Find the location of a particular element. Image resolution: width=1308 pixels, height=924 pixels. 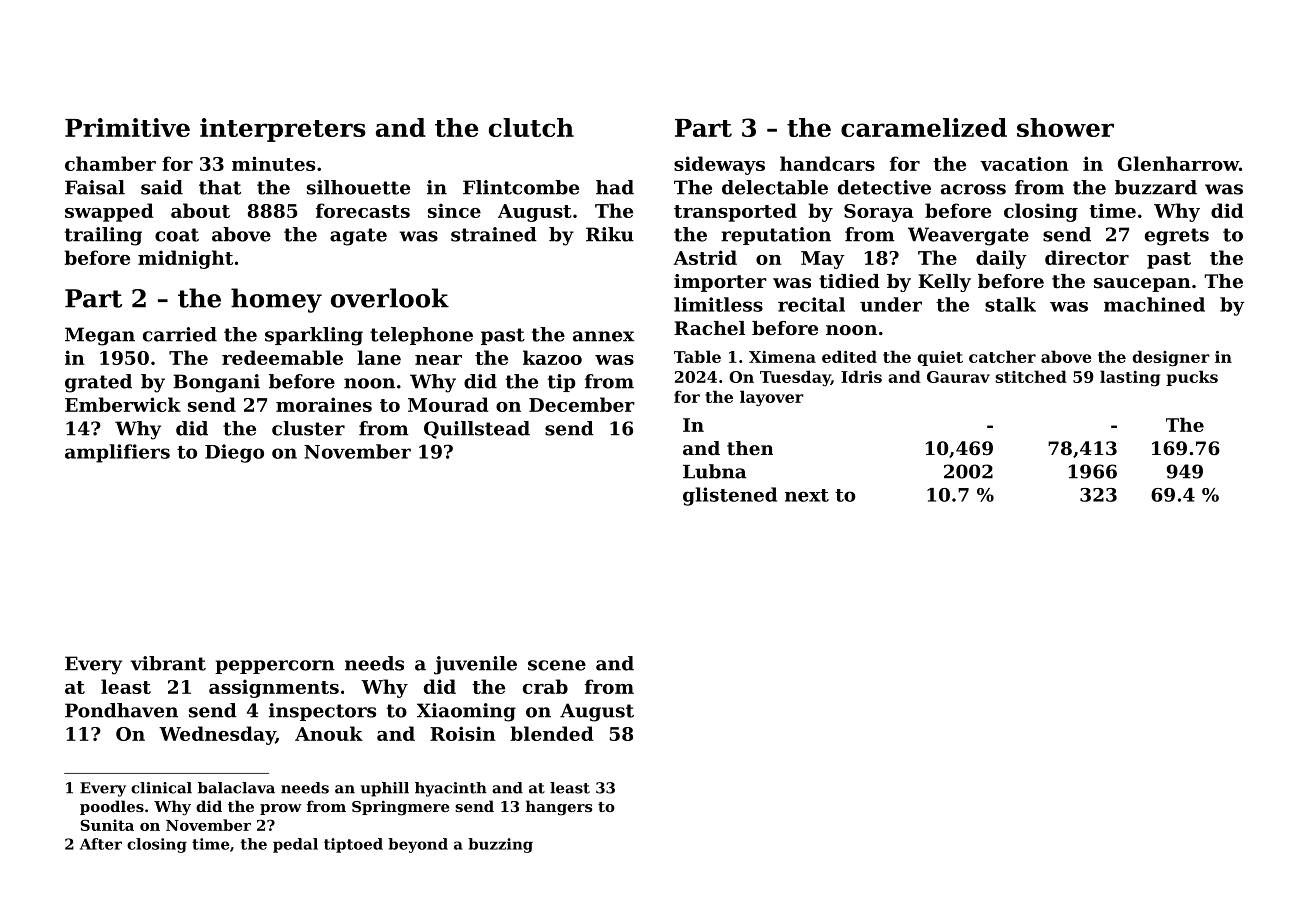

caramelized is located at coordinates (924, 127).
